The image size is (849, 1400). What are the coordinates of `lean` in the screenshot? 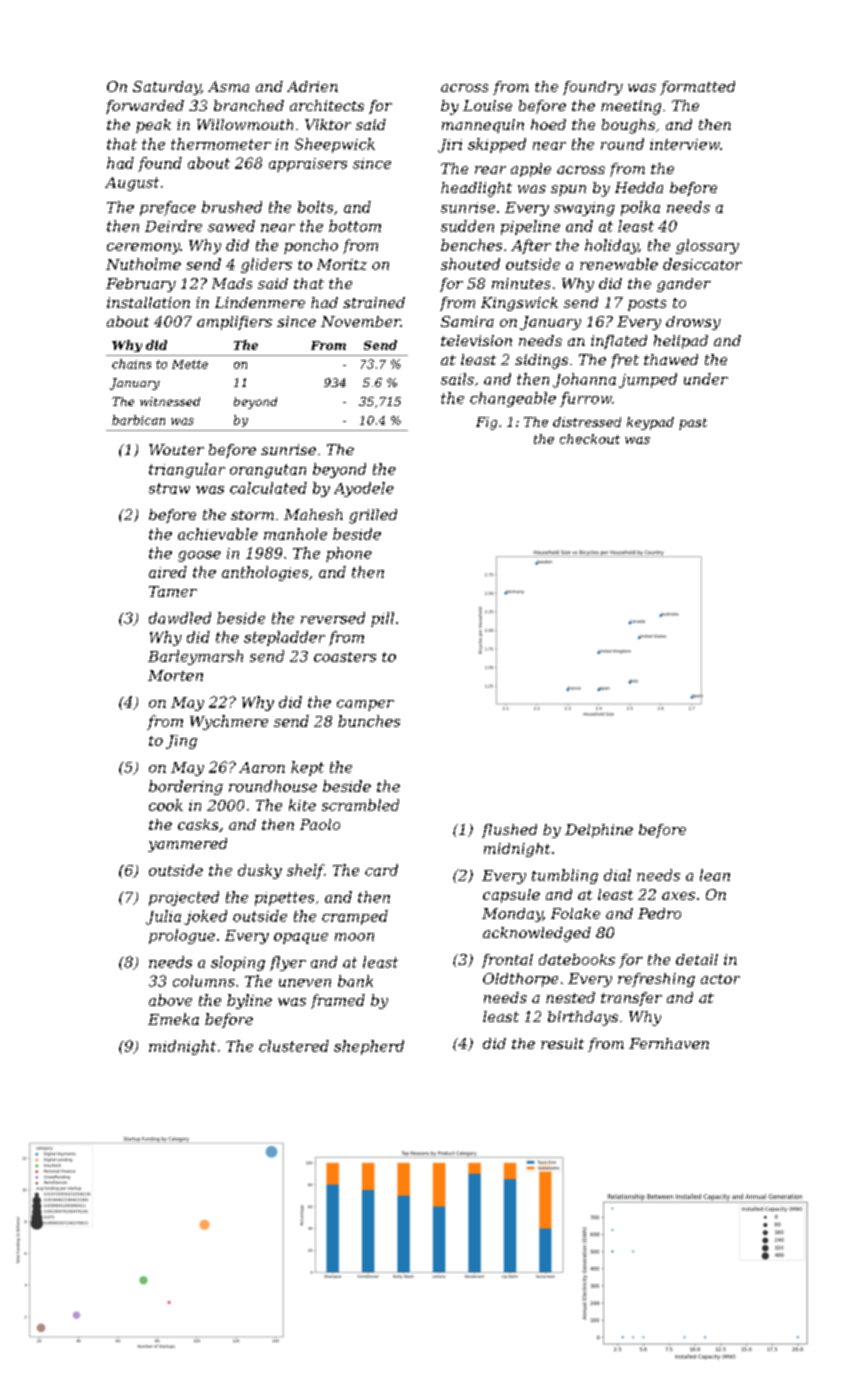 It's located at (715, 875).
